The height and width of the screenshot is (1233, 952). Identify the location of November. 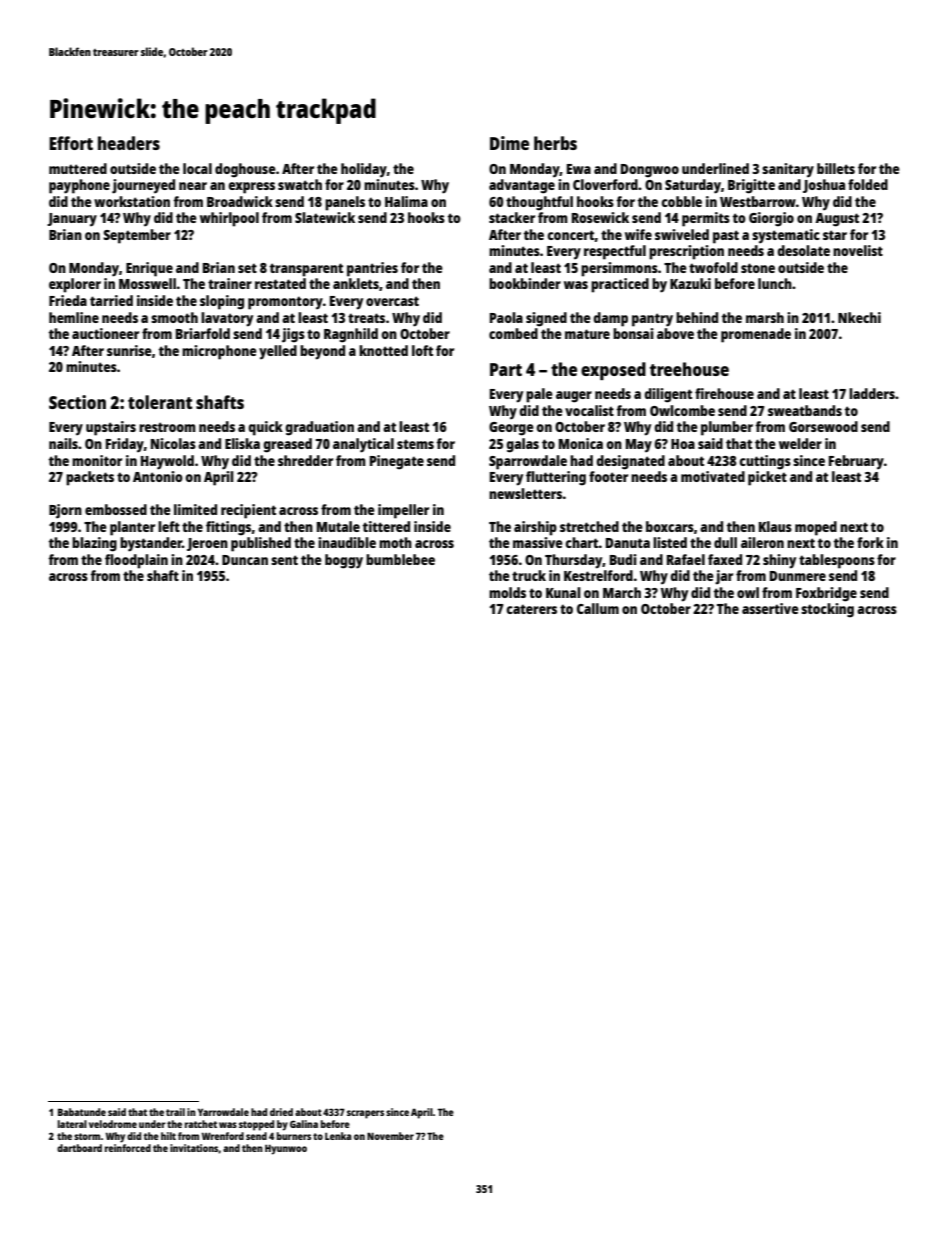
(390, 1136).
